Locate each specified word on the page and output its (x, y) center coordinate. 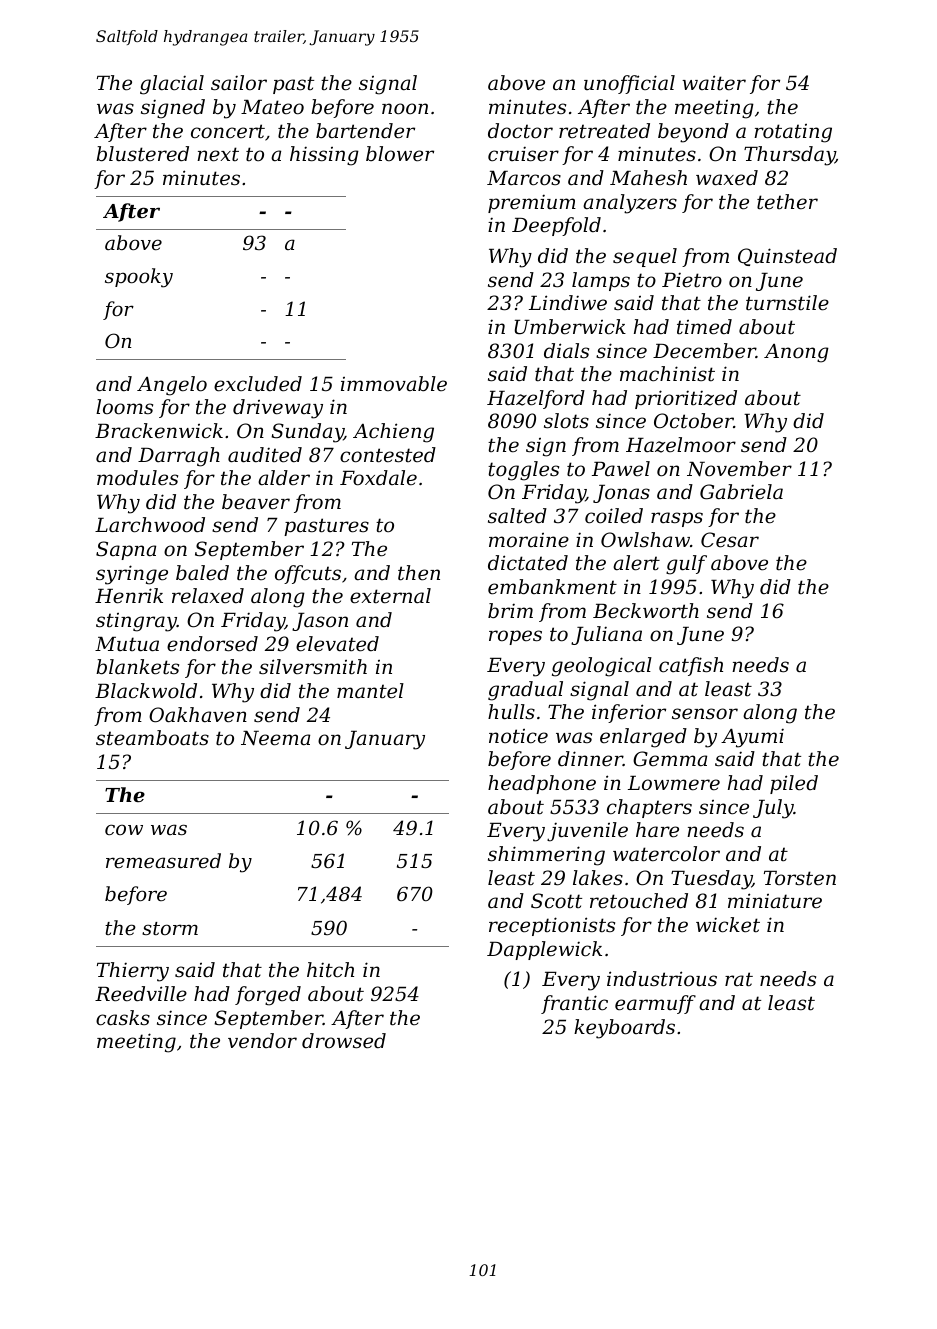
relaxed (208, 596)
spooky (139, 278)
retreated (604, 131)
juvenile (587, 832)
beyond (693, 133)
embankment (552, 587)
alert (636, 563)
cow (124, 829)
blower (400, 154)
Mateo (272, 107)
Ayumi (752, 738)
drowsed (344, 1041)
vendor (262, 1041)
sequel (645, 257)
